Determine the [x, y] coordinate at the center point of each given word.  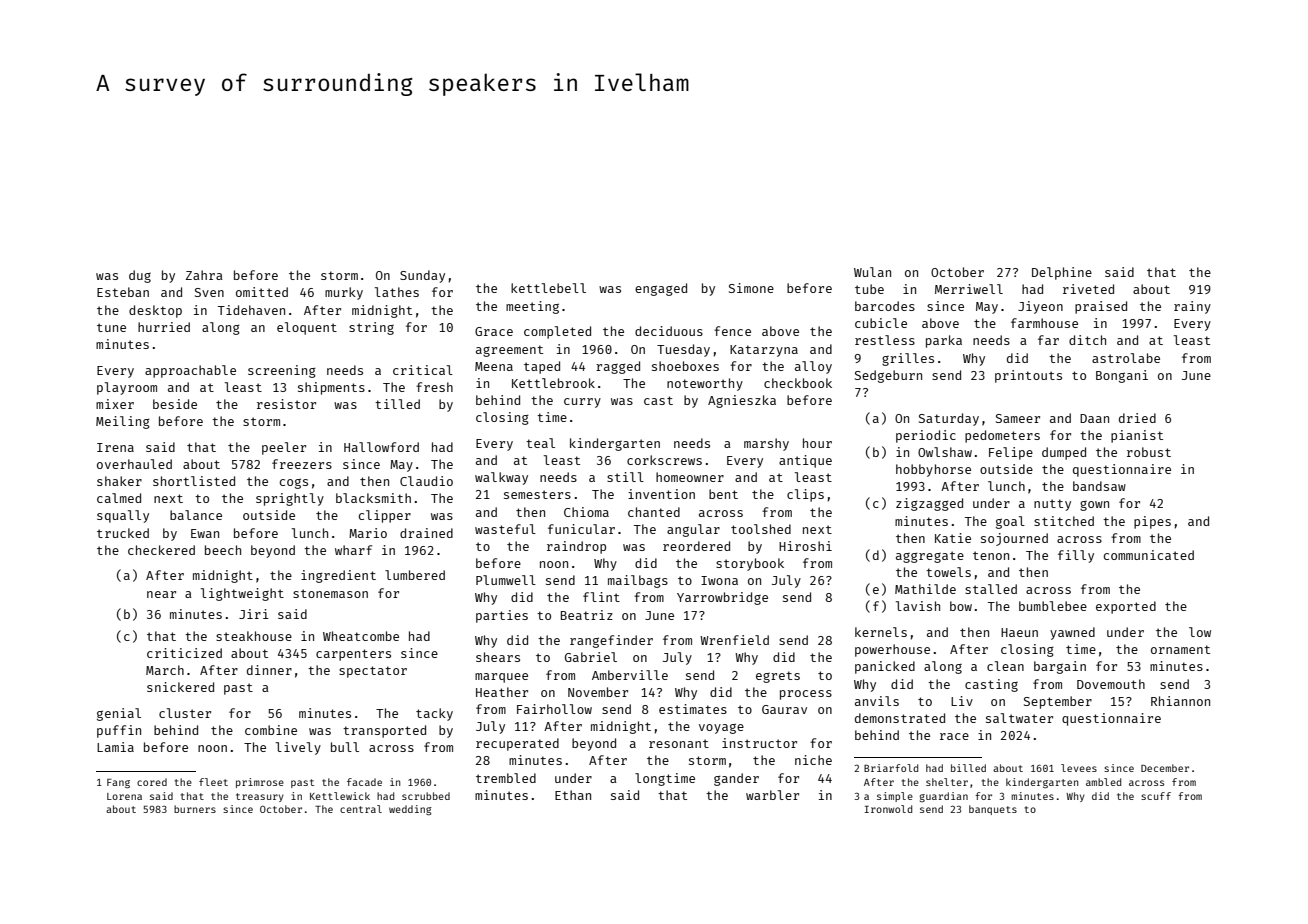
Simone [751, 288]
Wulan [872, 272]
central [361, 809]
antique [805, 461]
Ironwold [888, 809]
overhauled [134, 464]
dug [140, 276]
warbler [772, 795]
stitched [1064, 521]
